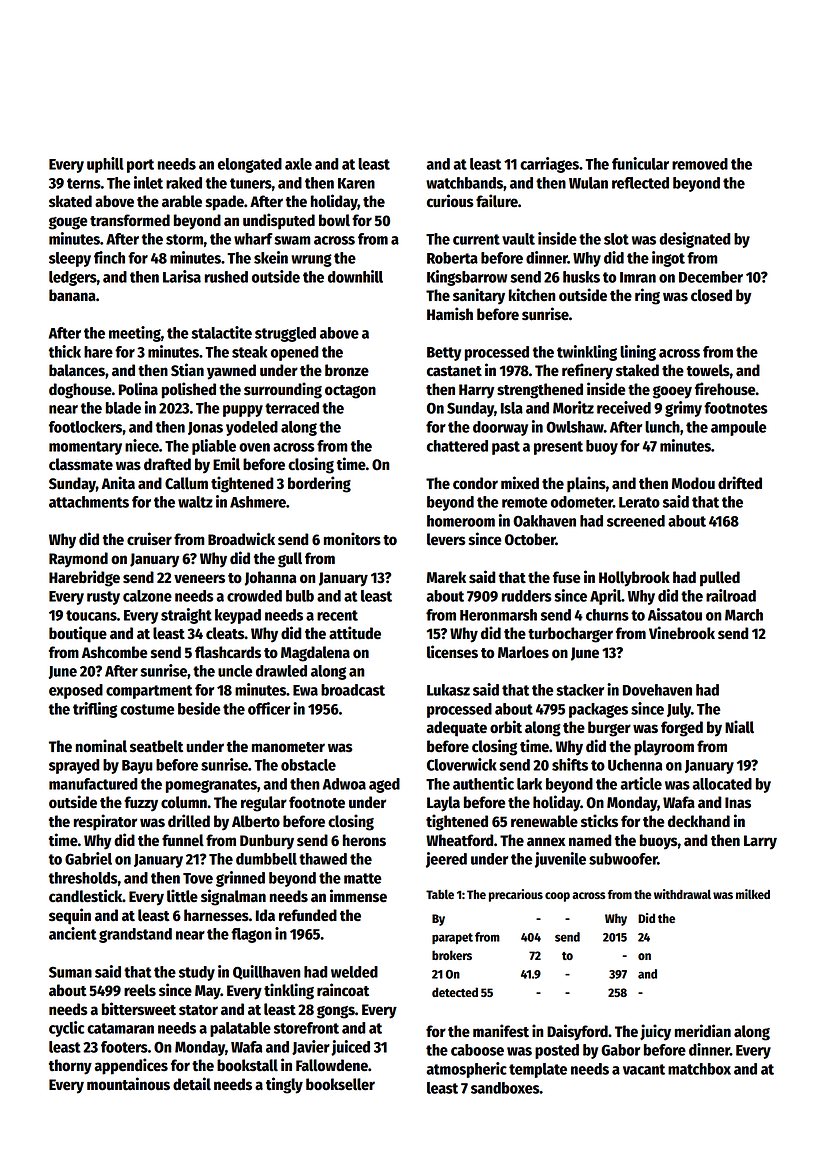 This document has height=1173, width=827. What do you see at coordinates (640, 163) in the document?
I see `funicular` at bounding box center [640, 163].
